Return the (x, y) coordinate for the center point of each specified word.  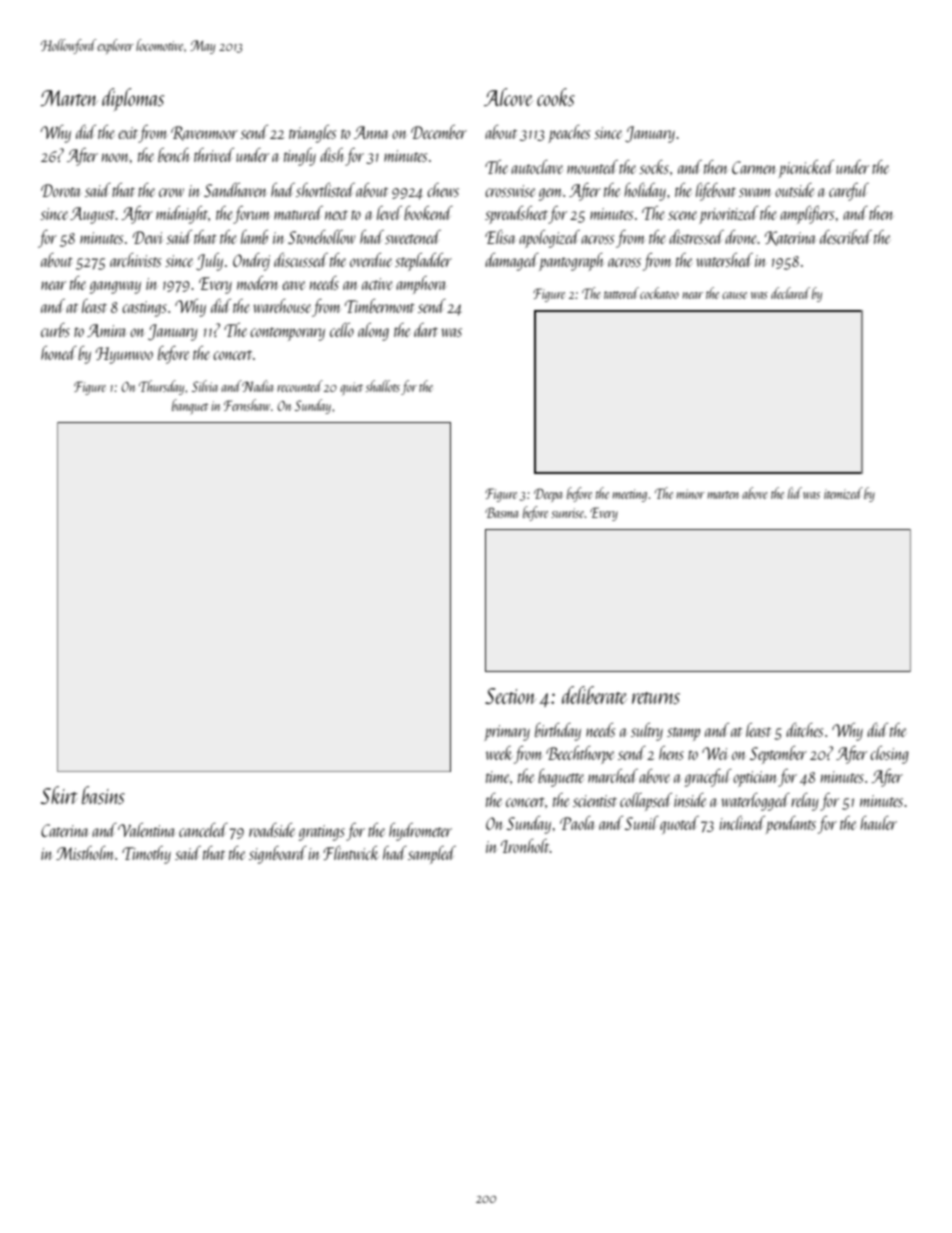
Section (511, 696)
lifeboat (716, 192)
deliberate (595, 695)
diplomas (133, 99)
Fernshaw (247, 405)
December (439, 132)
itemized (843, 493)
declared (790, 293)
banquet (190, 407)
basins (103, 795)
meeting (629, 495)
